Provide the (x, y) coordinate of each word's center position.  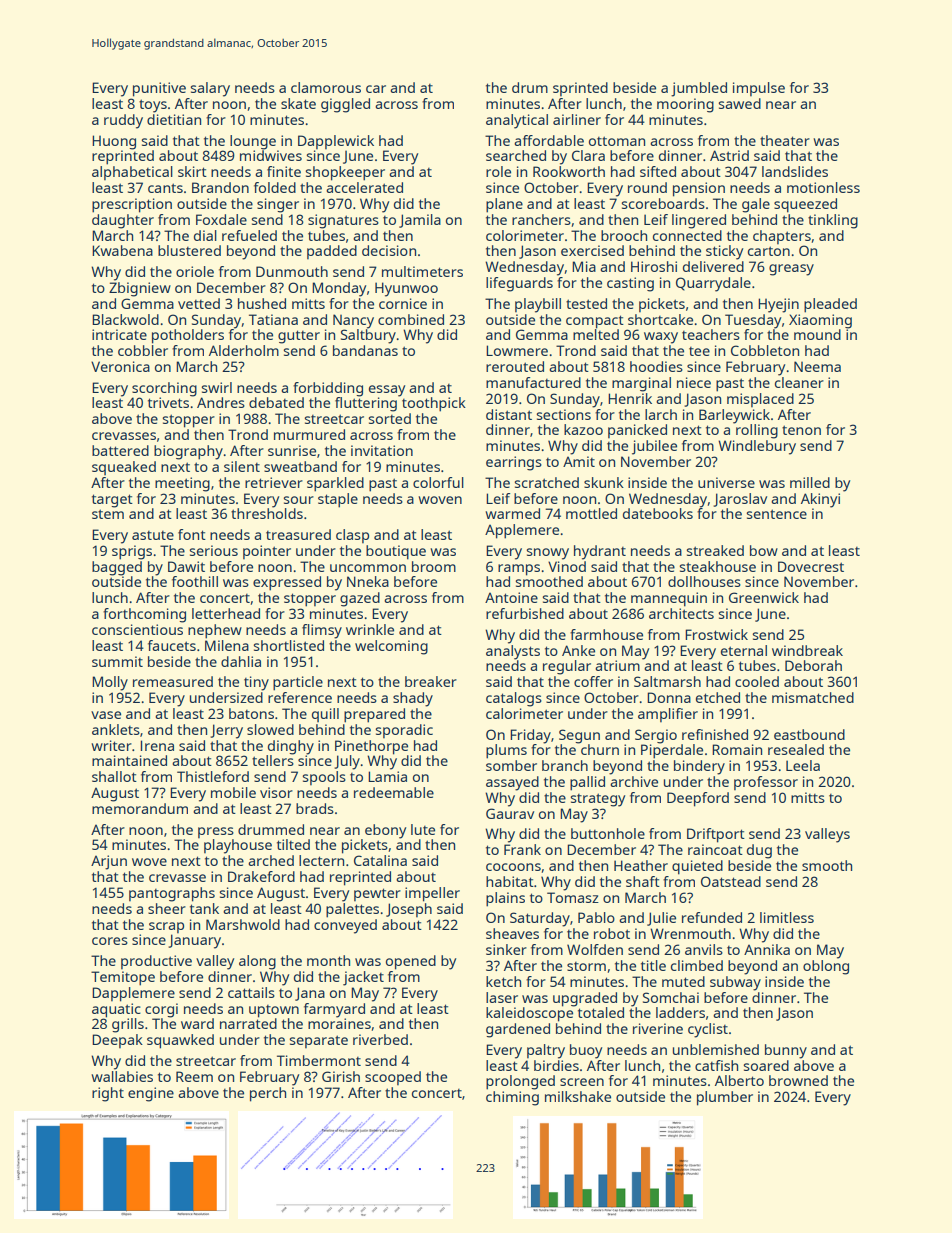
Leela (803, 765)
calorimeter (524, 713)
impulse (759, 89)
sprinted (580, 89)
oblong (826, 967)
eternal (744, 650)
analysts (513, 652)
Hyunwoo (406, 289)
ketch (503, 981)
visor (276, 792)
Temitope (123, 978)
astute (153, 535)
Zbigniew (140, 289)
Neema (817, 366)
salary (210, 89)
